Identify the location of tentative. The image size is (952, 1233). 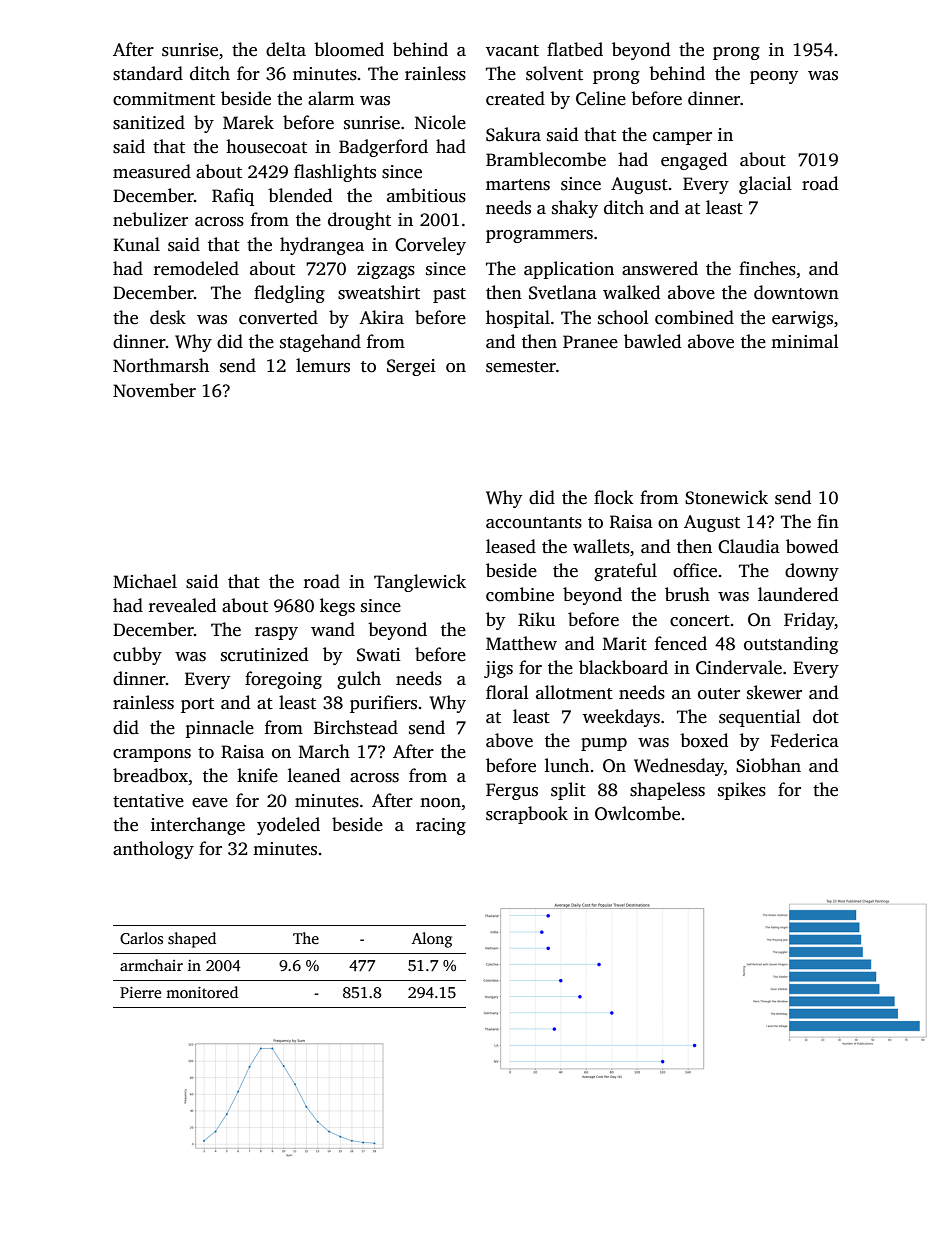
(148, 801).
